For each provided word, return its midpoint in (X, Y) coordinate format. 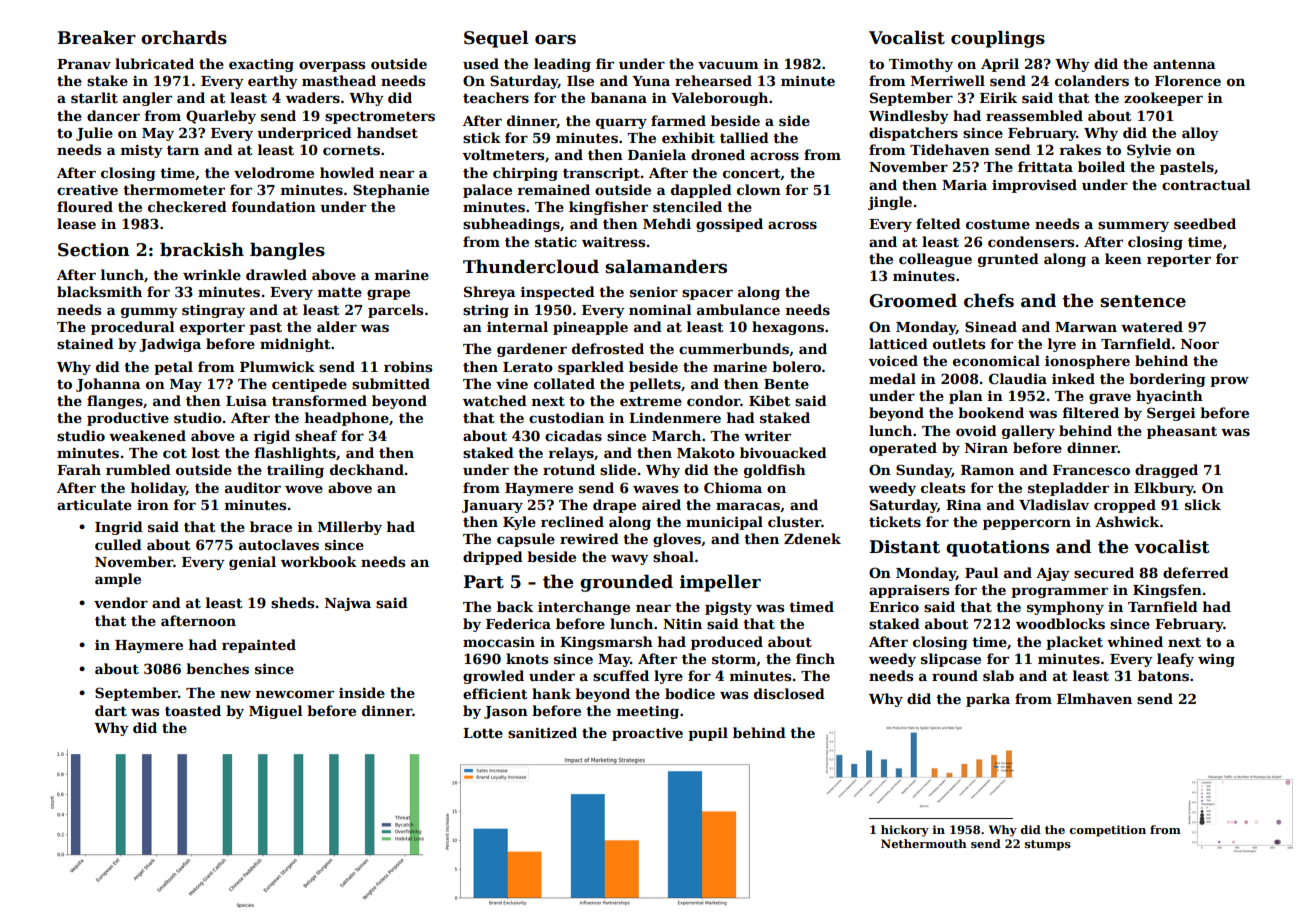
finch (815, 658)
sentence (1143, 301)
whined (1135, 641)
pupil (708, 734)
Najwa (348, 604)
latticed (898, 343)
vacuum (728, 65)
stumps (1048, 845)
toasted (193, 710)
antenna (1184, 64)
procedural (132, 328)
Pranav (84, 64)
